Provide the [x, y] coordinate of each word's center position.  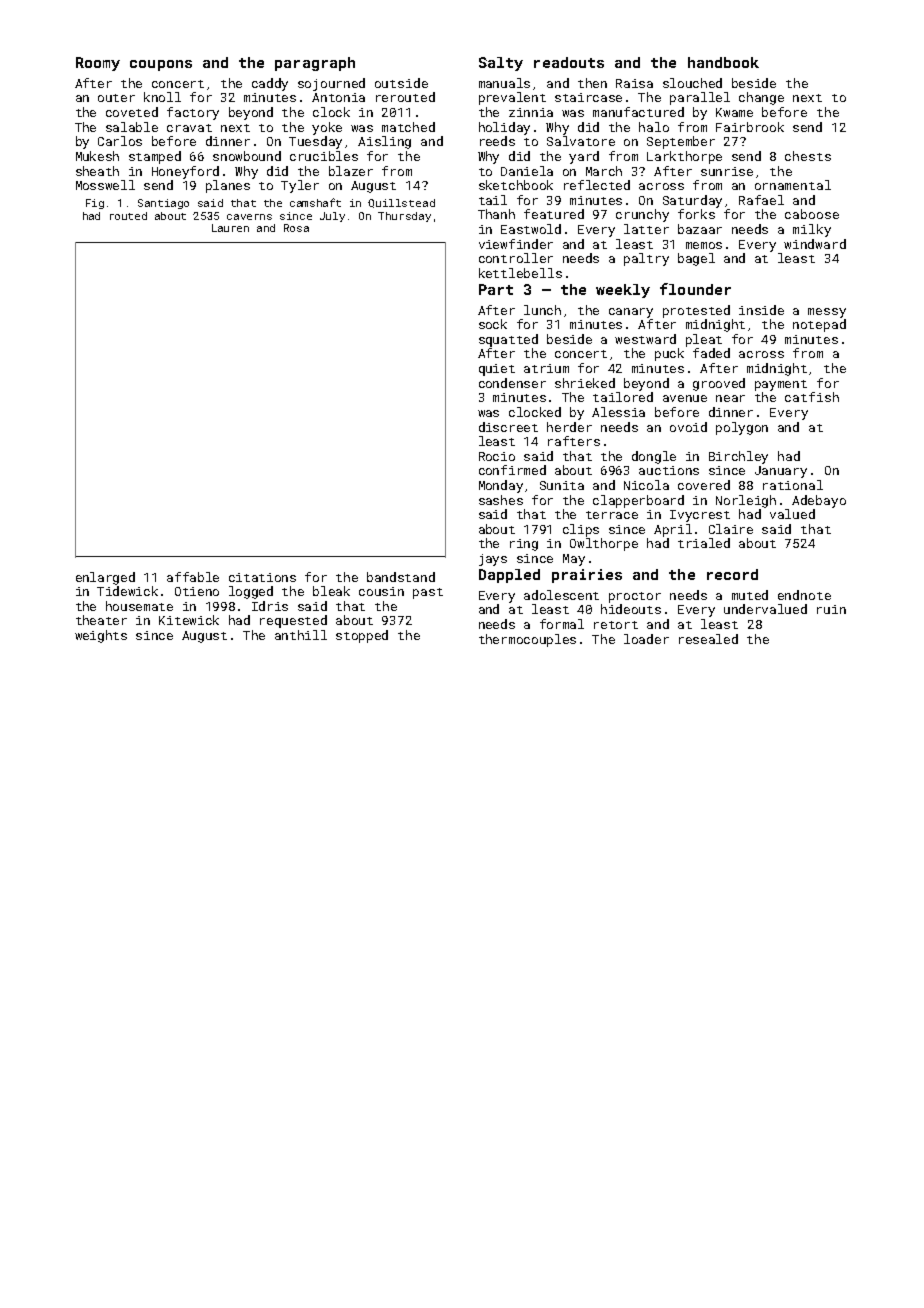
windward [815, 244]
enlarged [105, 578]
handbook [723, 62]
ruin [831, 609]
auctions [669, 470]
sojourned [331, 84]
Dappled [509, 576]
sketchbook [516, 185]
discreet [508, 427]
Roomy [98, 64]
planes [228, 186]
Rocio [497, 456]
